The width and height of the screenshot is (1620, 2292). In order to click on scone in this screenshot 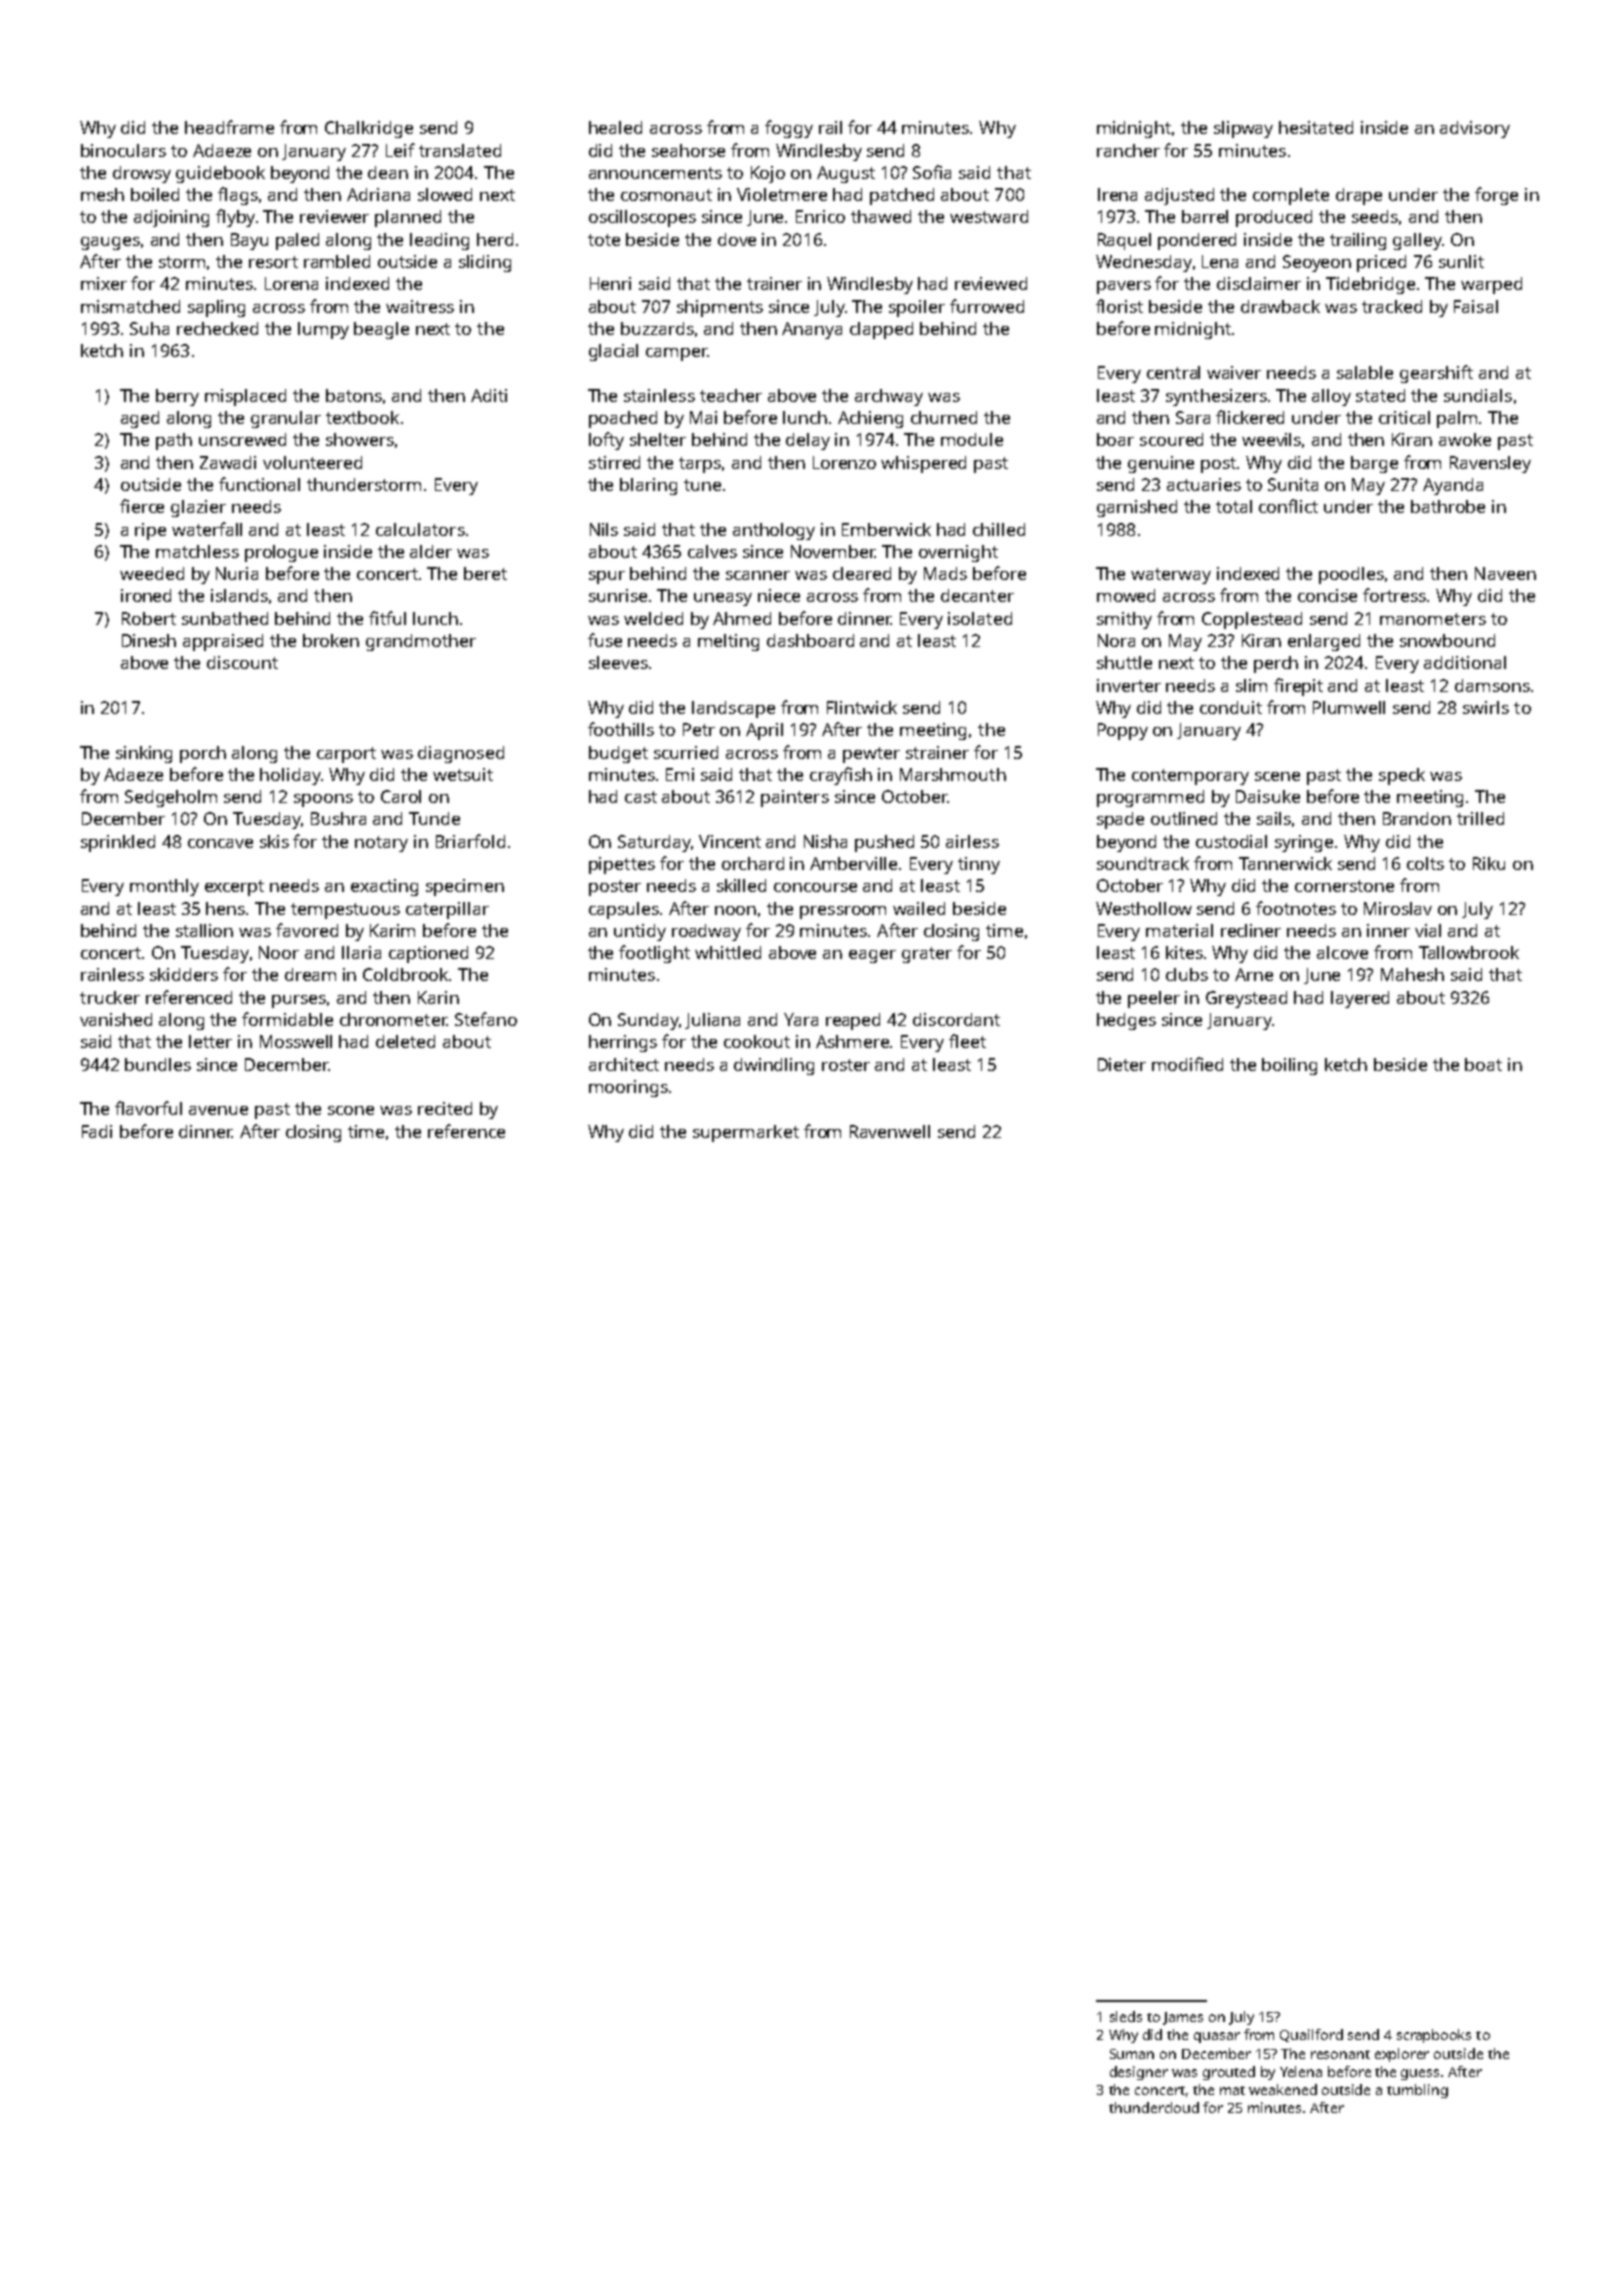, I will do `click(351, 1110)`.
